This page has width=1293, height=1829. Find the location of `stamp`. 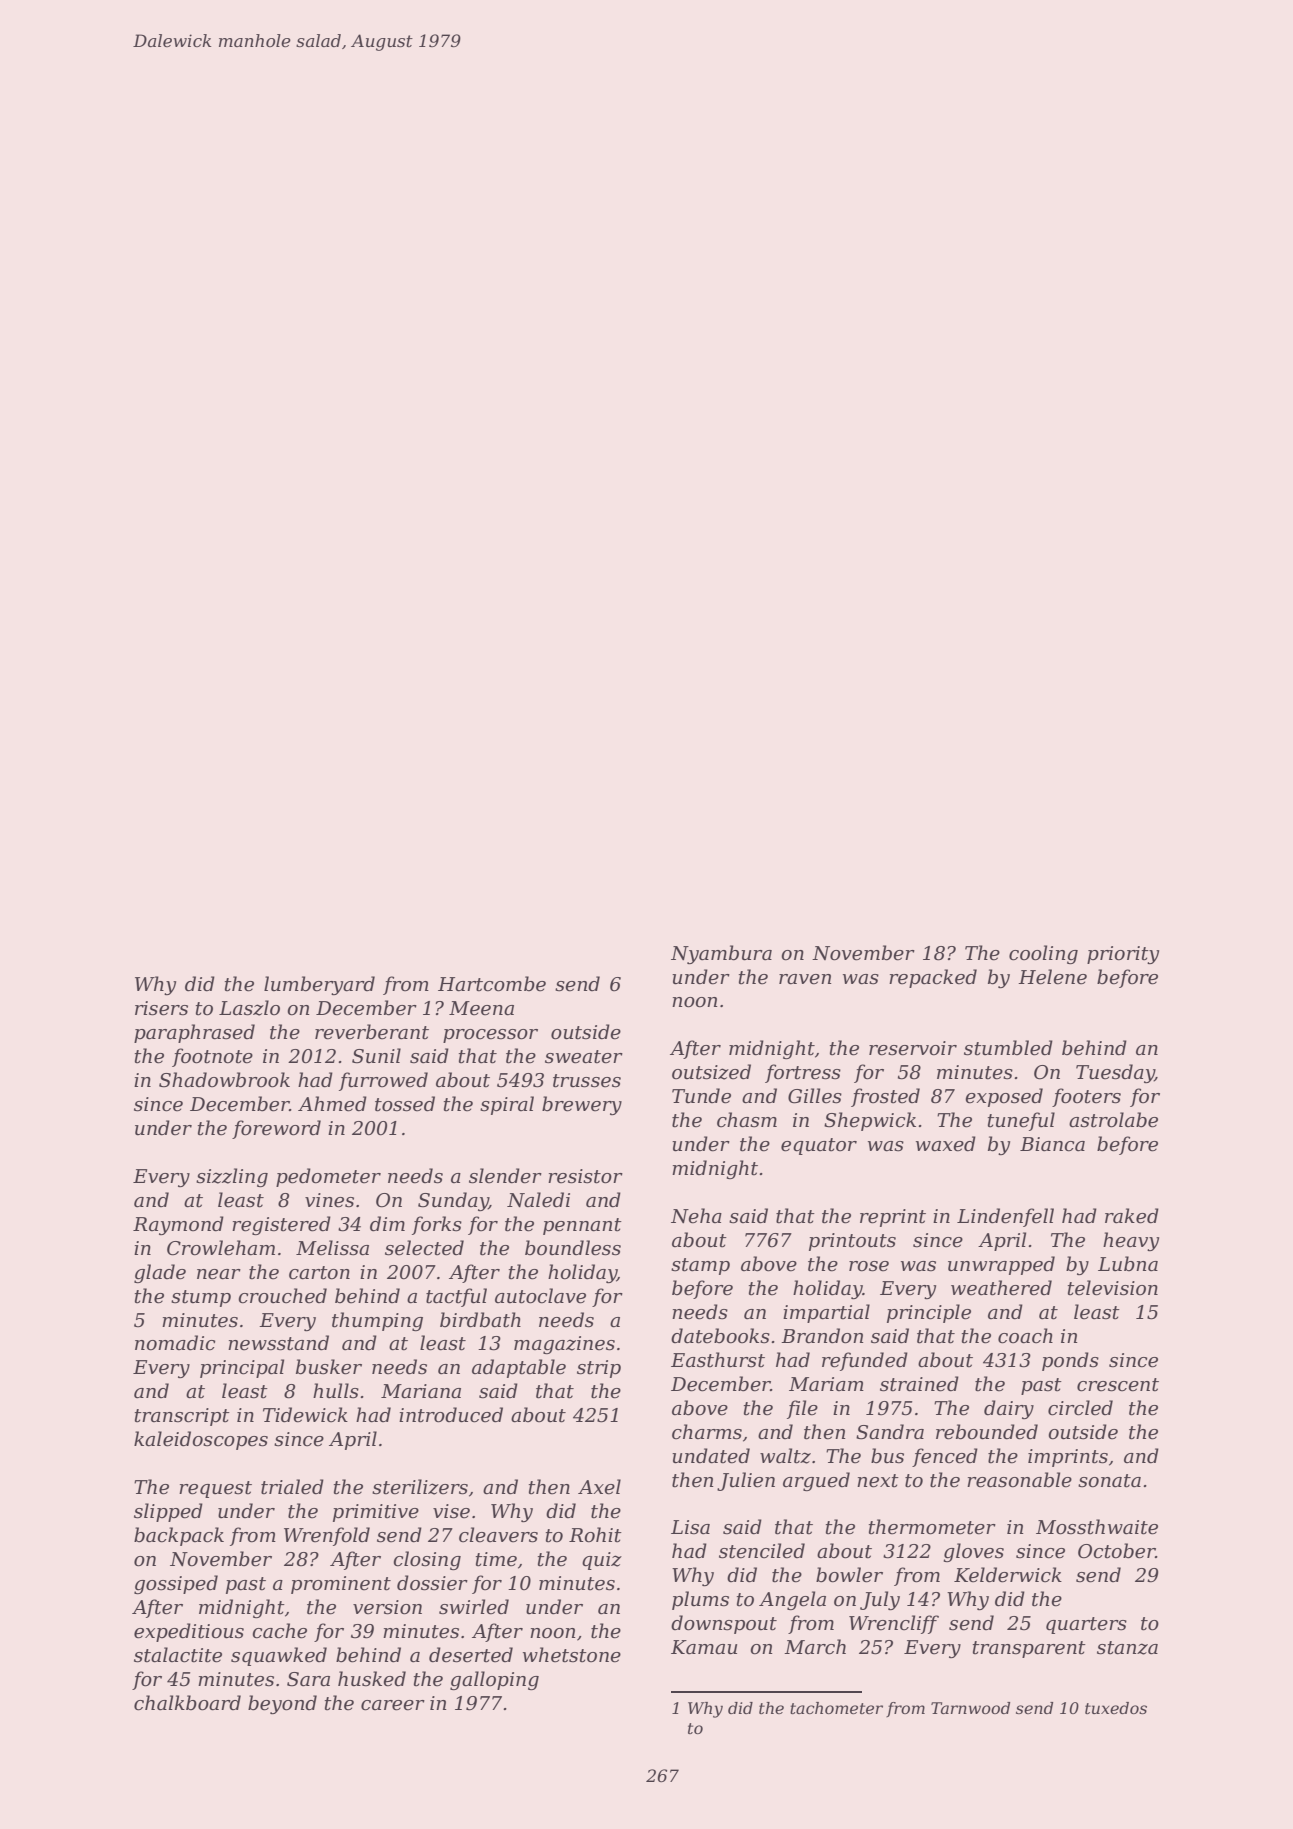

stamp is located at coordinates (700, 1266).
